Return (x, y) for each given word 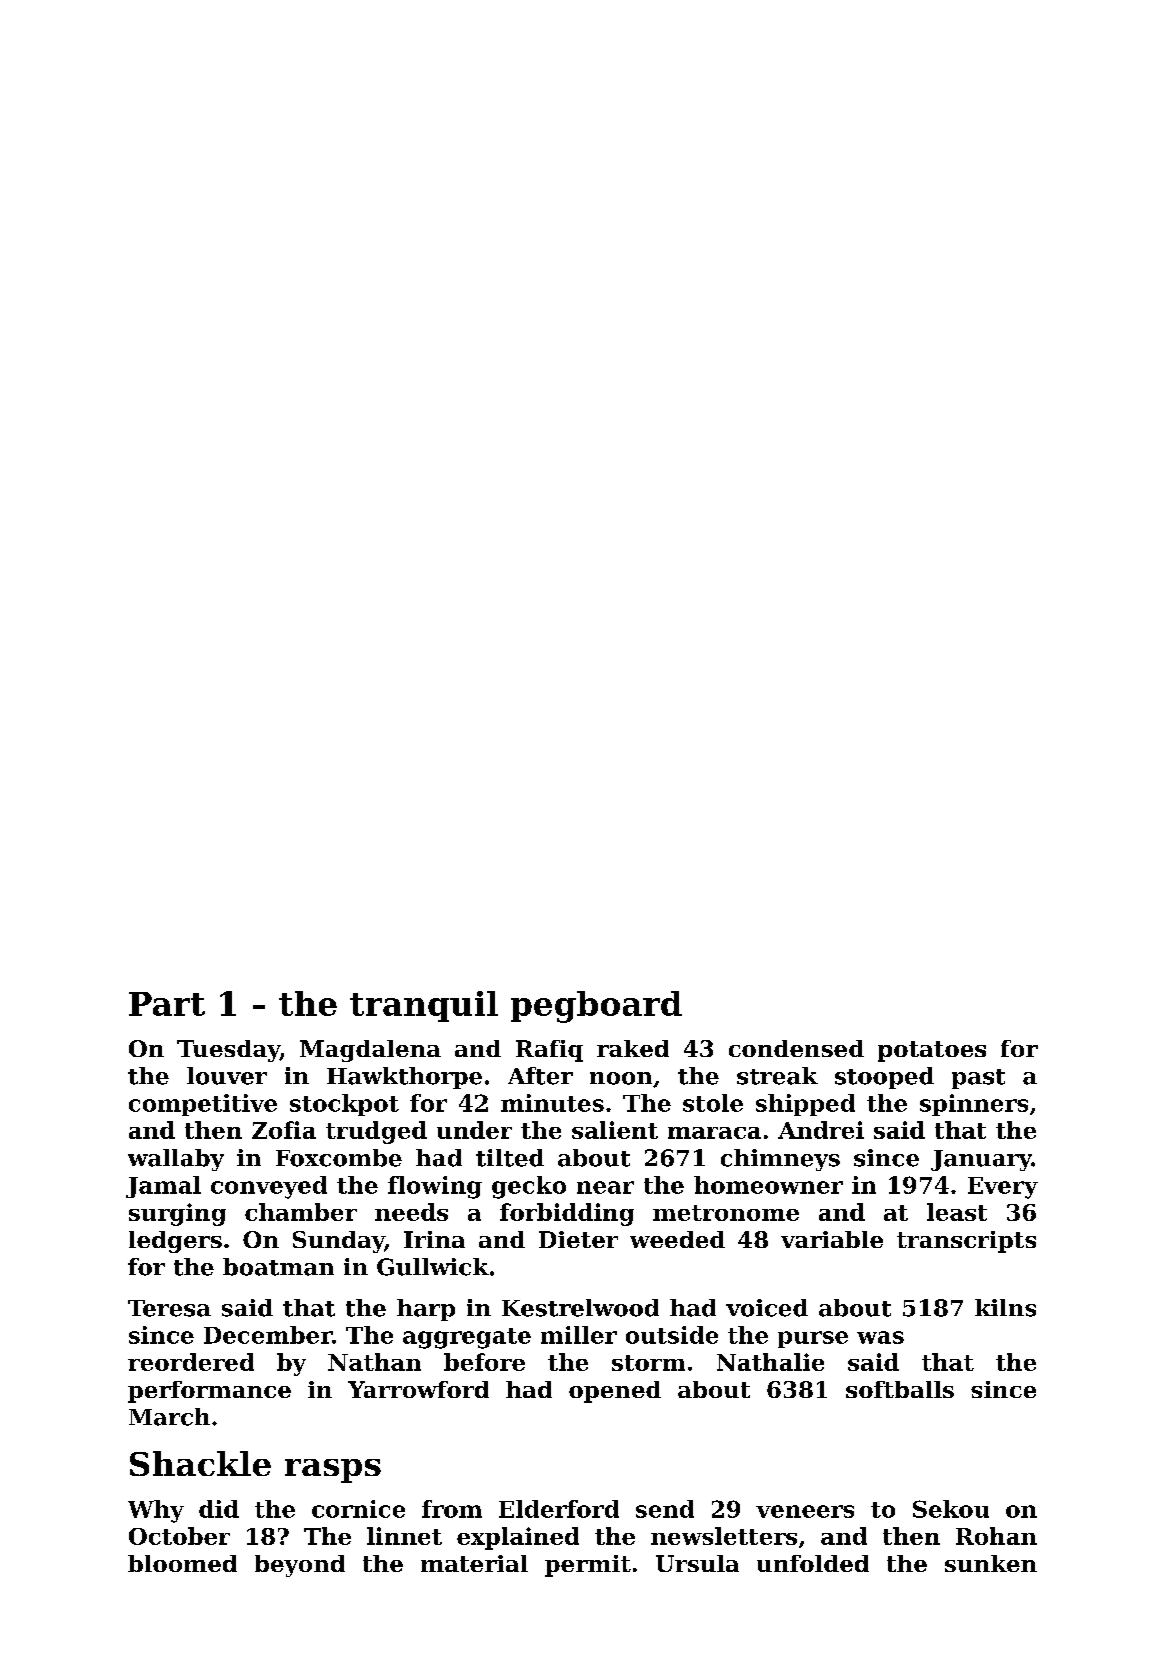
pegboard (596, 1007)
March (169, 1417)
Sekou (951, 1509)
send (665, 1509)
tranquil (424, 1006)
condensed (796, 1048)
